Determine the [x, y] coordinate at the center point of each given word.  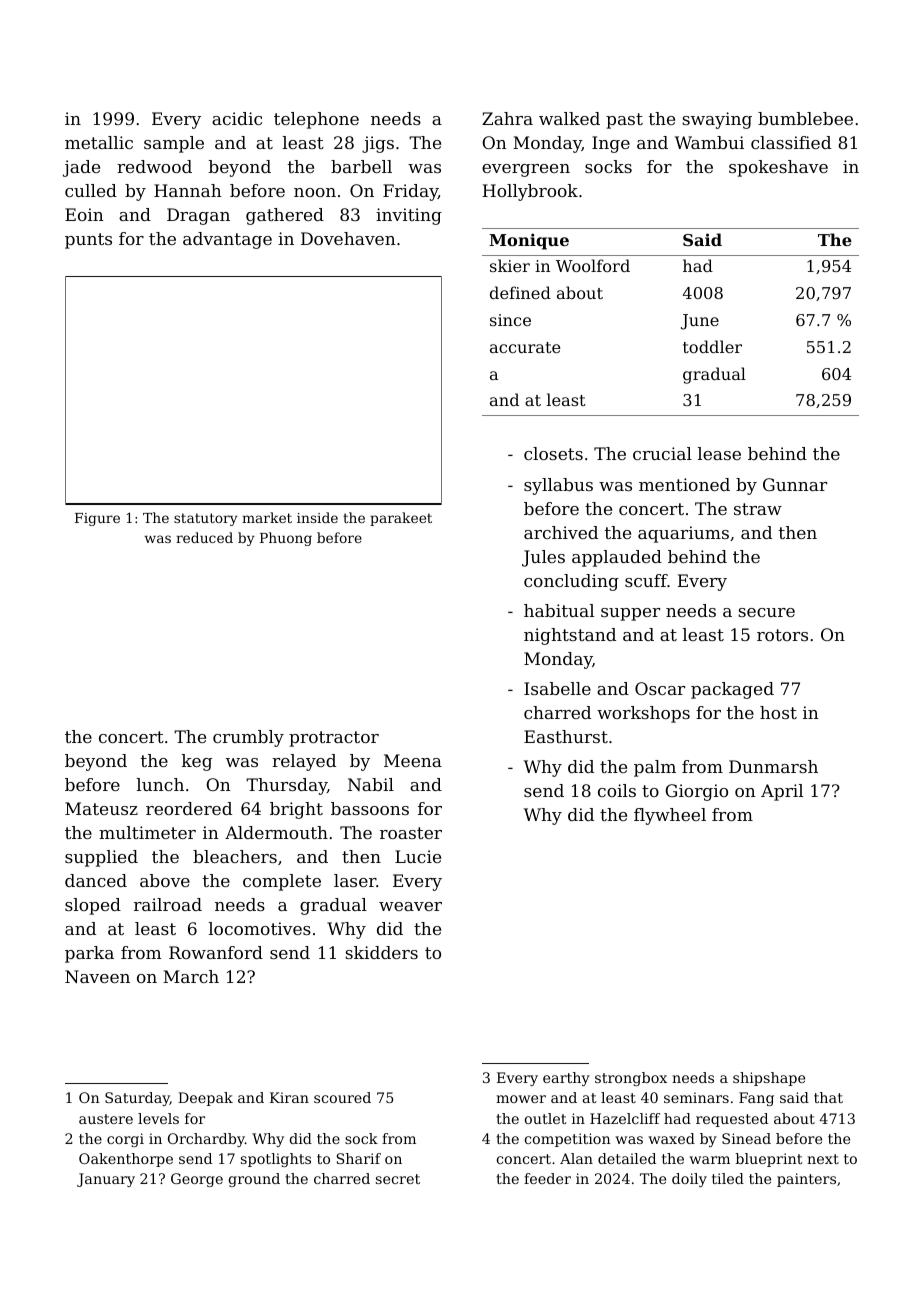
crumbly [248, 738]
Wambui [709, 142]
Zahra [507, 118]
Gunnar [795, 484]
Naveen [97, 976]
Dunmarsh [773, 766]
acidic [237, 118]
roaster [411, 833]
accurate [525, 347]
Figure [97, 519]
